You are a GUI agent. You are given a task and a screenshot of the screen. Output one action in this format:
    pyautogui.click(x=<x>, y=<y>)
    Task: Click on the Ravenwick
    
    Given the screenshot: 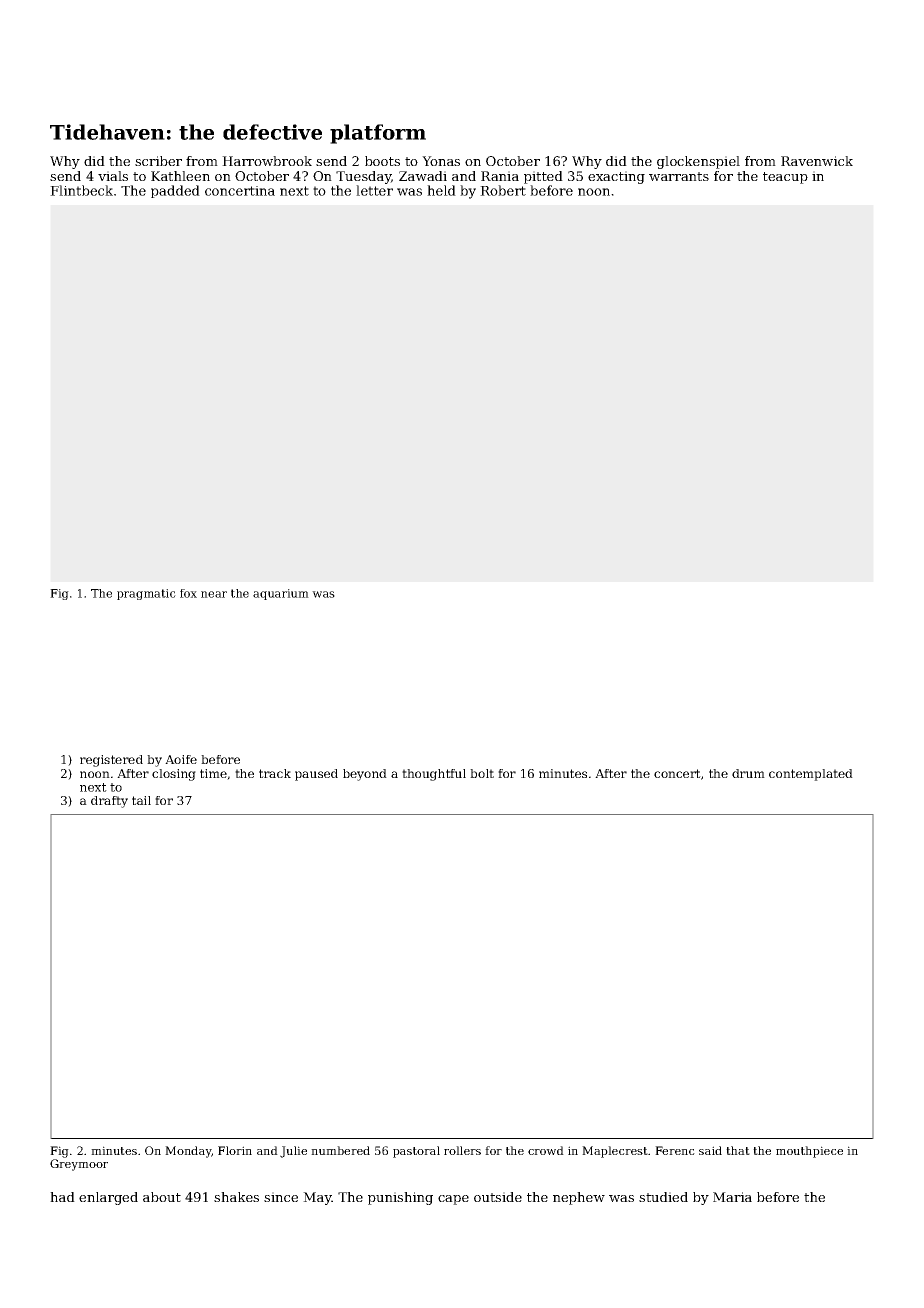 What is the action you would take?
    pyautogui.click(x=817, y=161)
